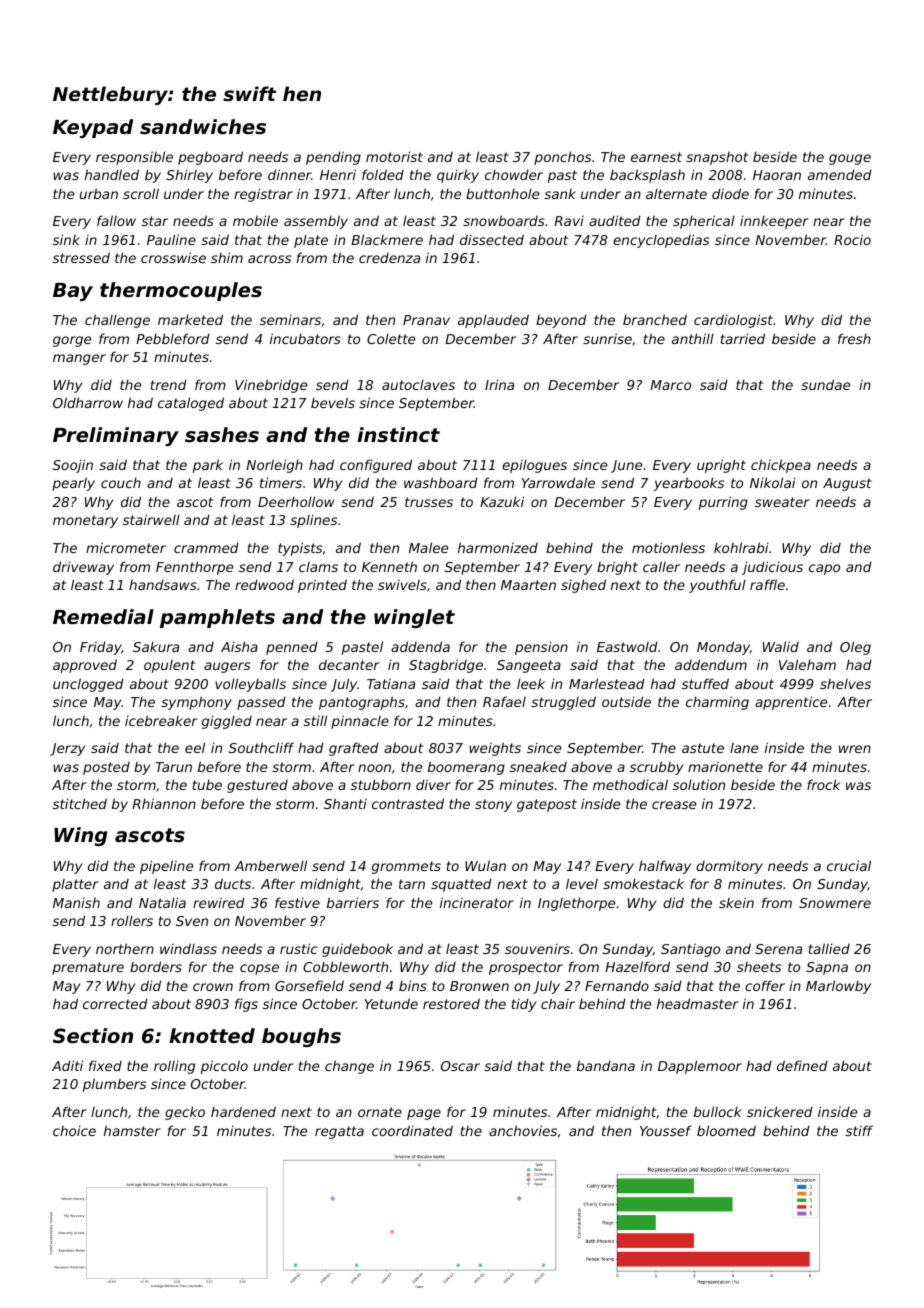 The width and height of the screenshot is (924, 1308). What do you see at coordinates (504, 701) in the screenshot?
I see `Rafael` at bounding box center [504, 701].
